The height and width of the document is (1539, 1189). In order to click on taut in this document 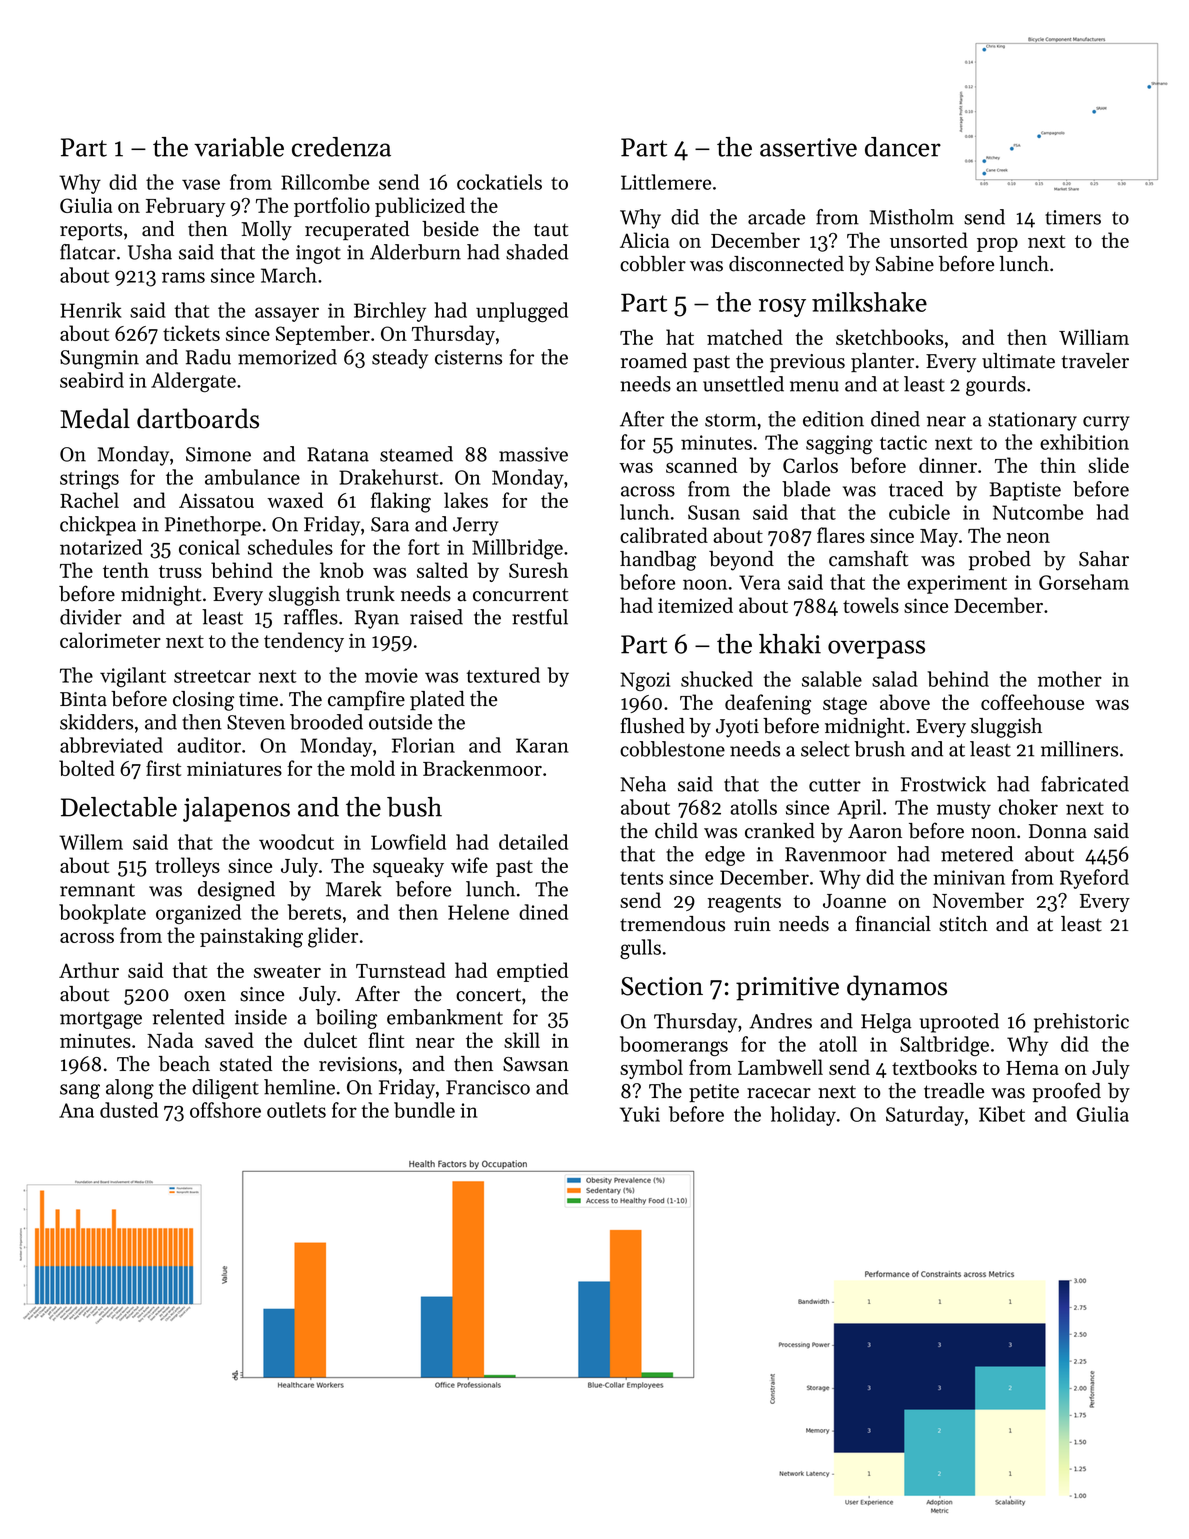, I will do `click(551, 230)`.
